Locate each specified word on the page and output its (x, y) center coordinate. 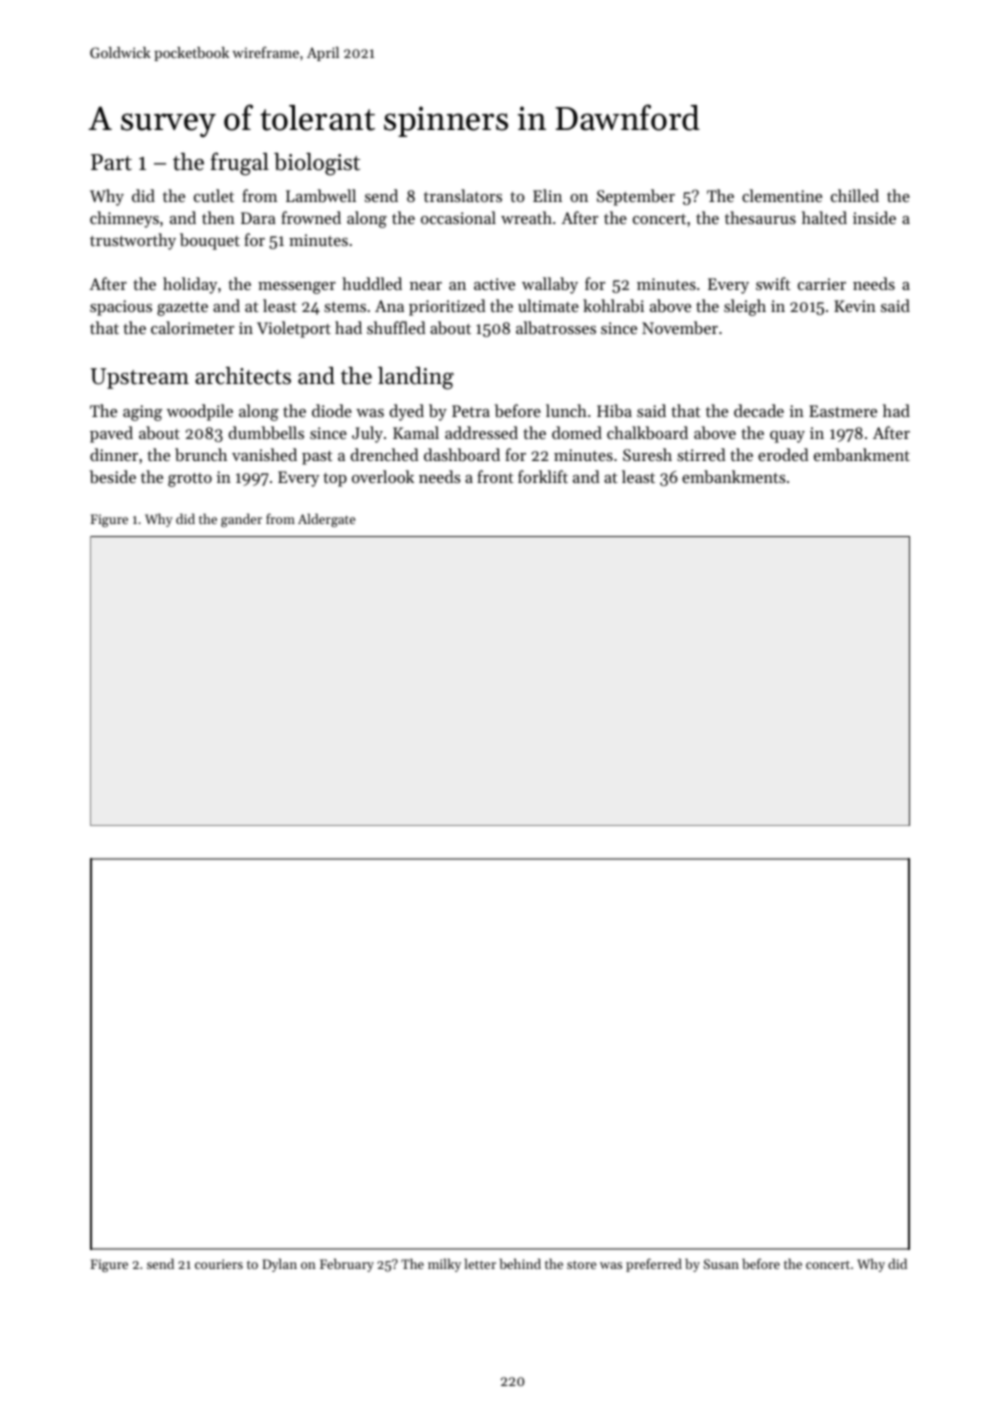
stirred (701, 454)
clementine (782, 195)
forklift (543, 476)
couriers (219, 1264)
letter (480, 1263)
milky (444, 1265)
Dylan (279, 1265)
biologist (317, 164)
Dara (258, 218)
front (495, 476)
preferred (654, 1265)
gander (241, 520)
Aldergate (326, 520)
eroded (783, 454)
